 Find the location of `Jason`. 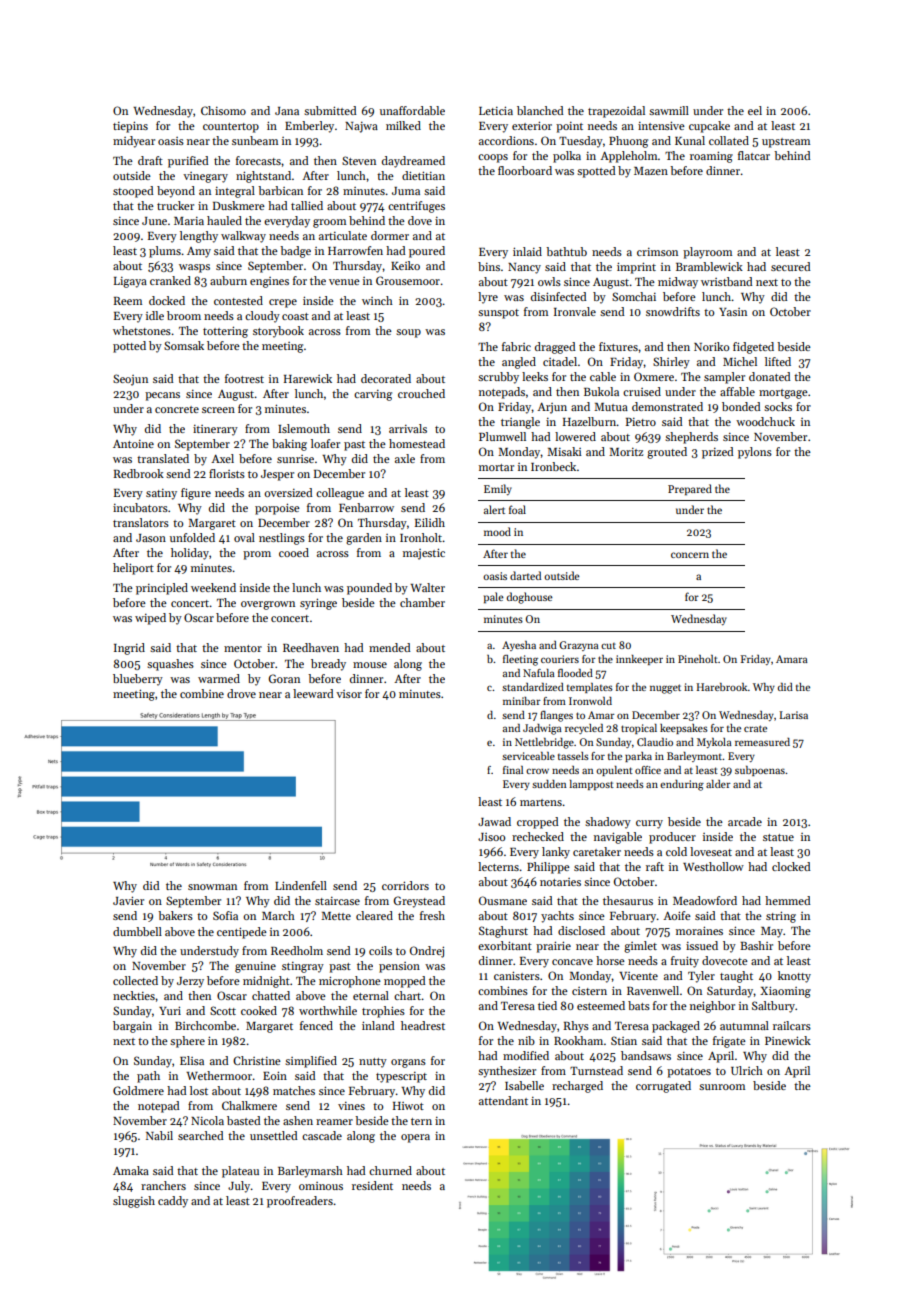

Jason is located at coordinates (151, 538).
